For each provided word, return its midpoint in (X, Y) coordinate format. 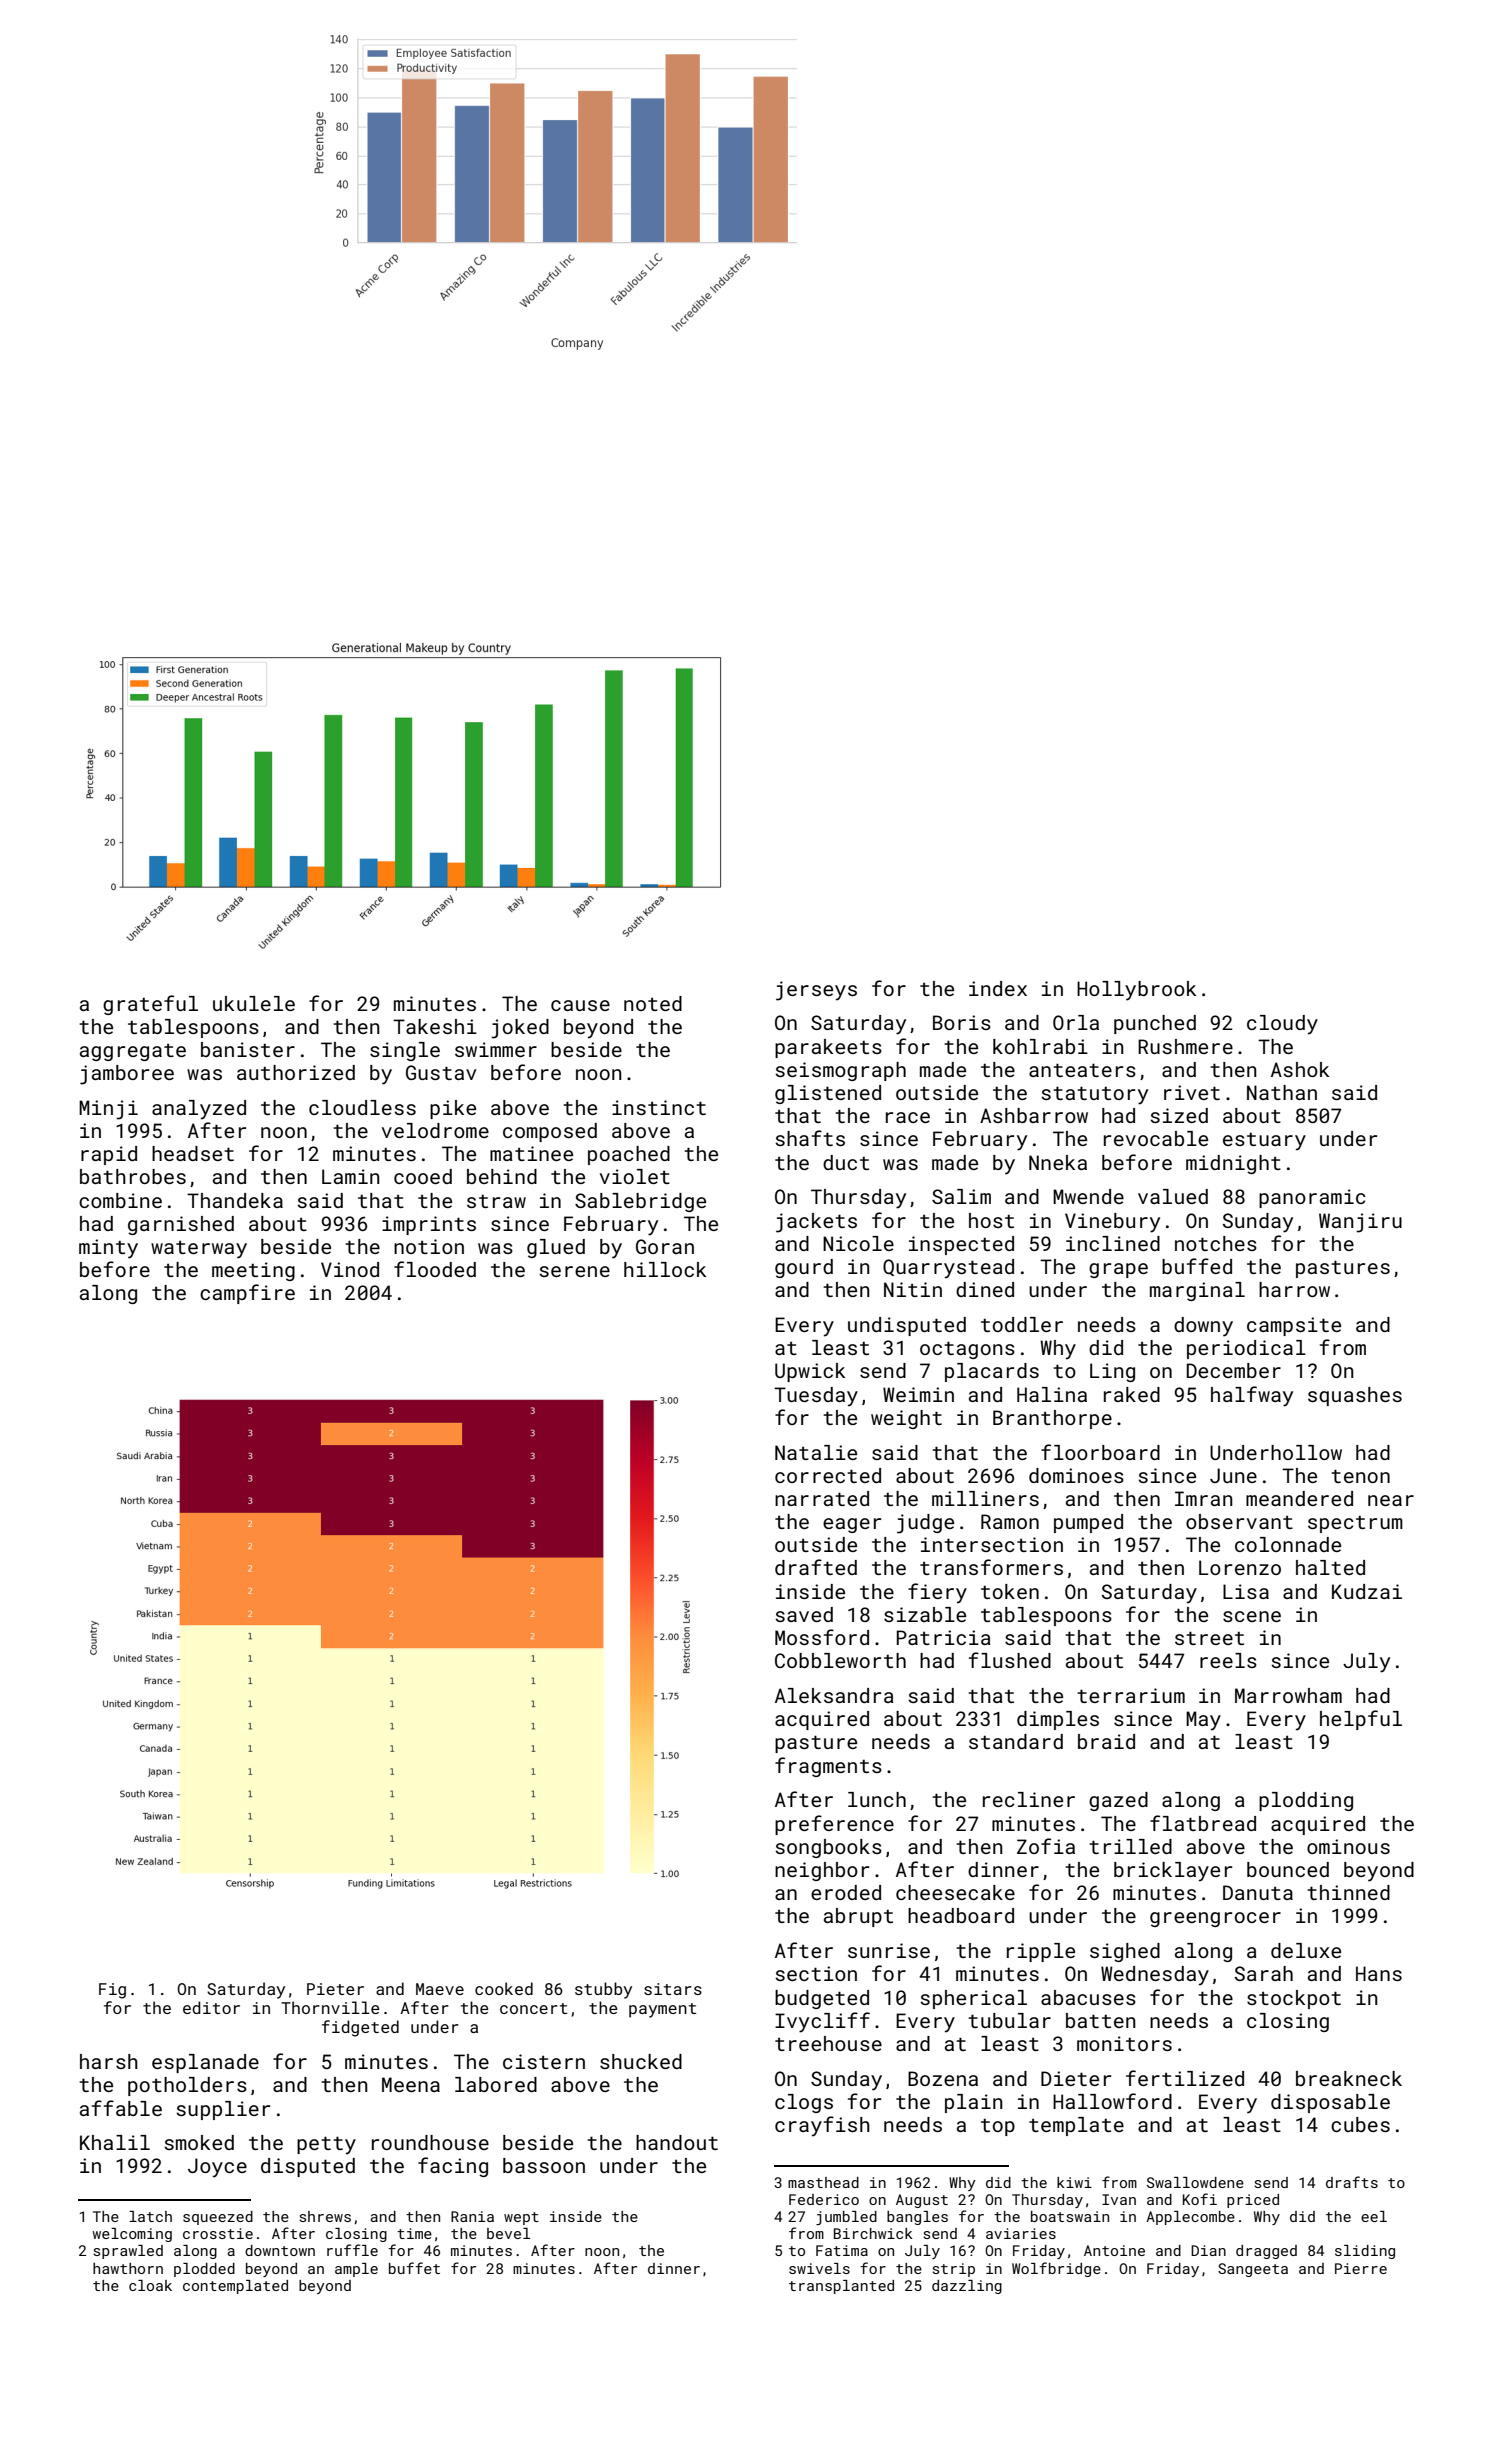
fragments (828, 1767)
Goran (665, 1246)
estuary (1264, 1142)
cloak (150, 2285)
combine (120, 1200)
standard (1016, 1741)
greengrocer (1215, 1919)
